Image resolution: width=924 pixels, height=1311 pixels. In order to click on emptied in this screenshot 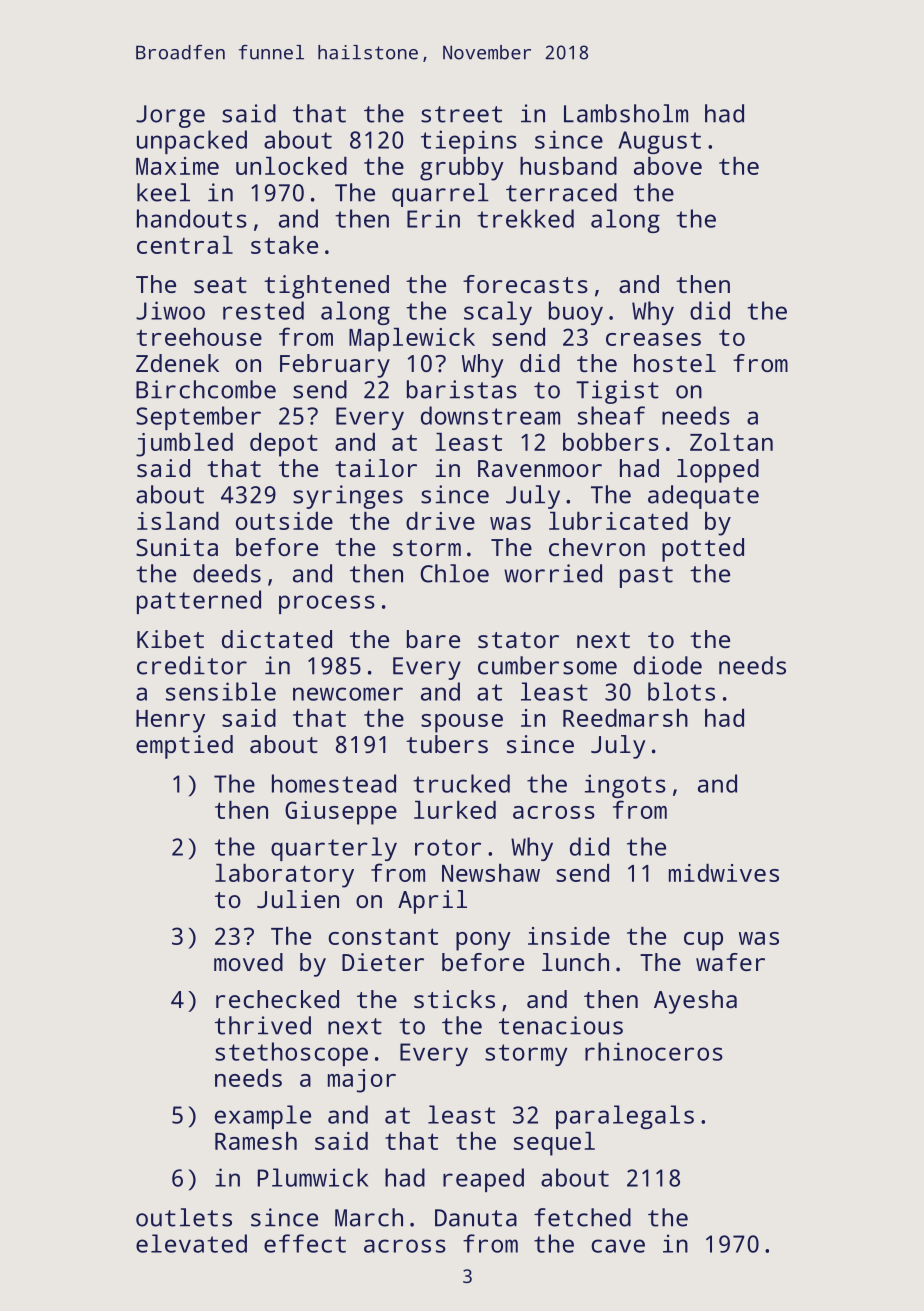, I will do `click(184, 747)`.
